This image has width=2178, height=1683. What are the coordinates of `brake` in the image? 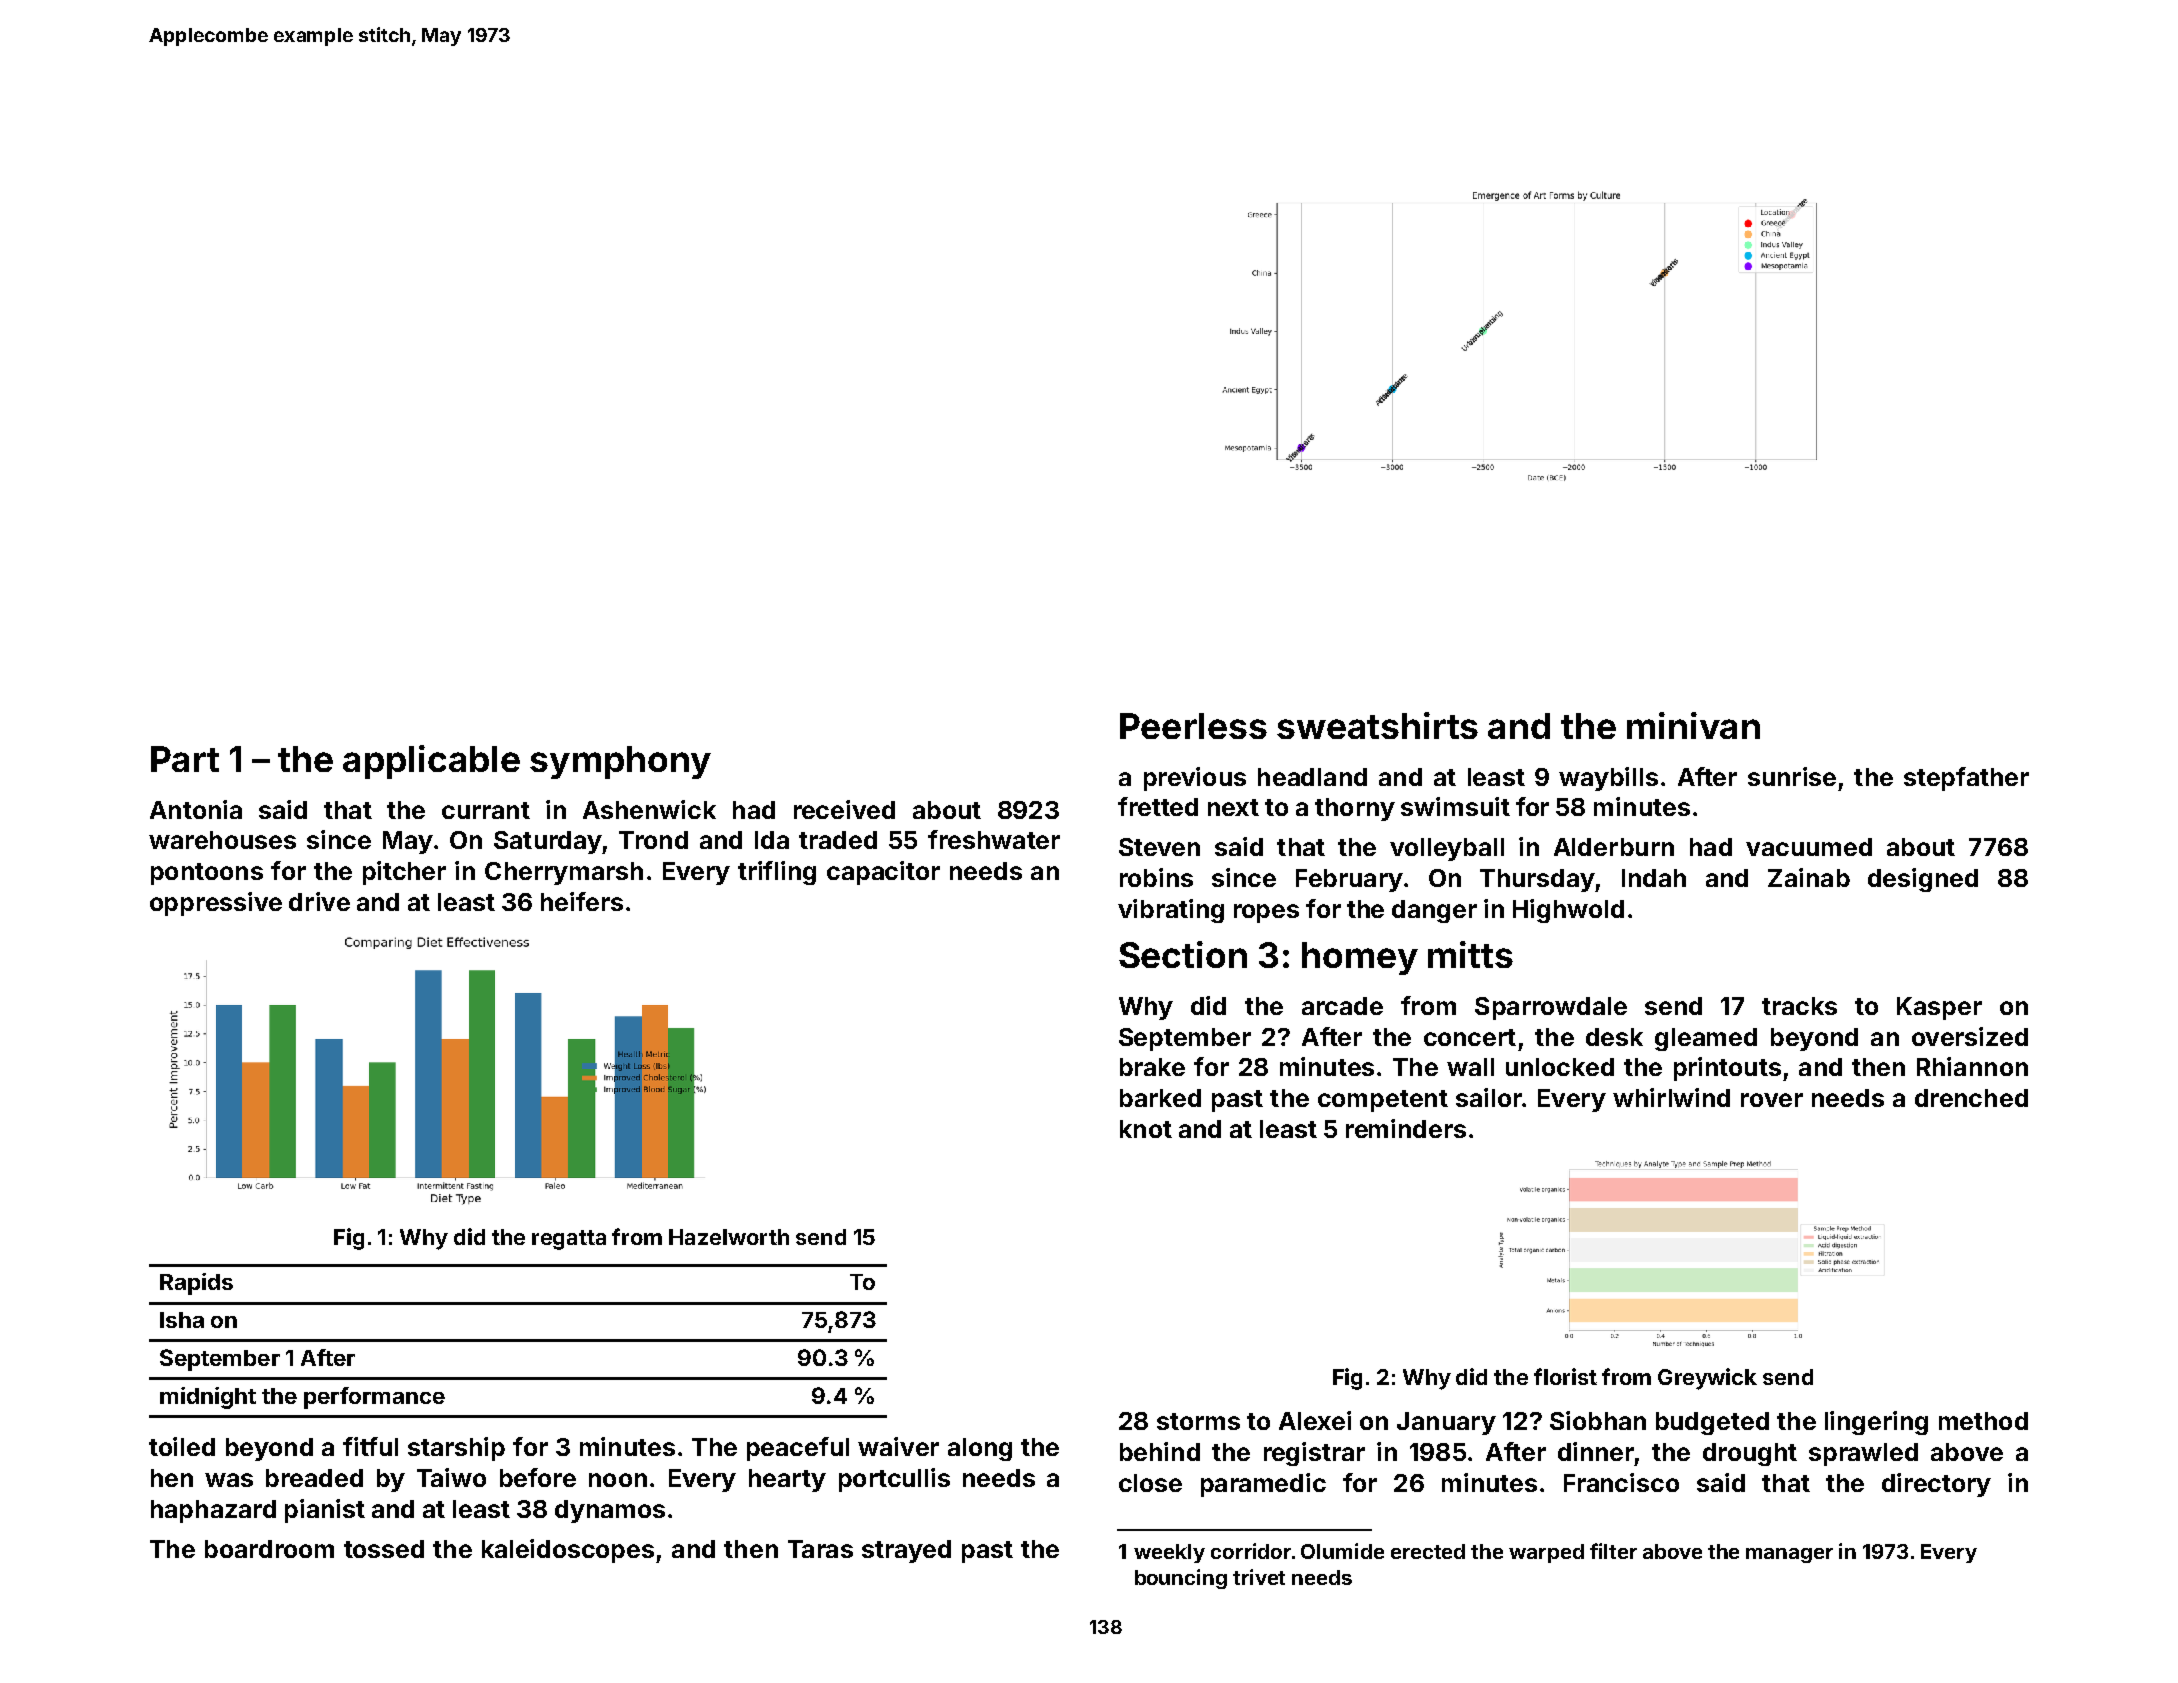 It's located at (1152, 1067).
